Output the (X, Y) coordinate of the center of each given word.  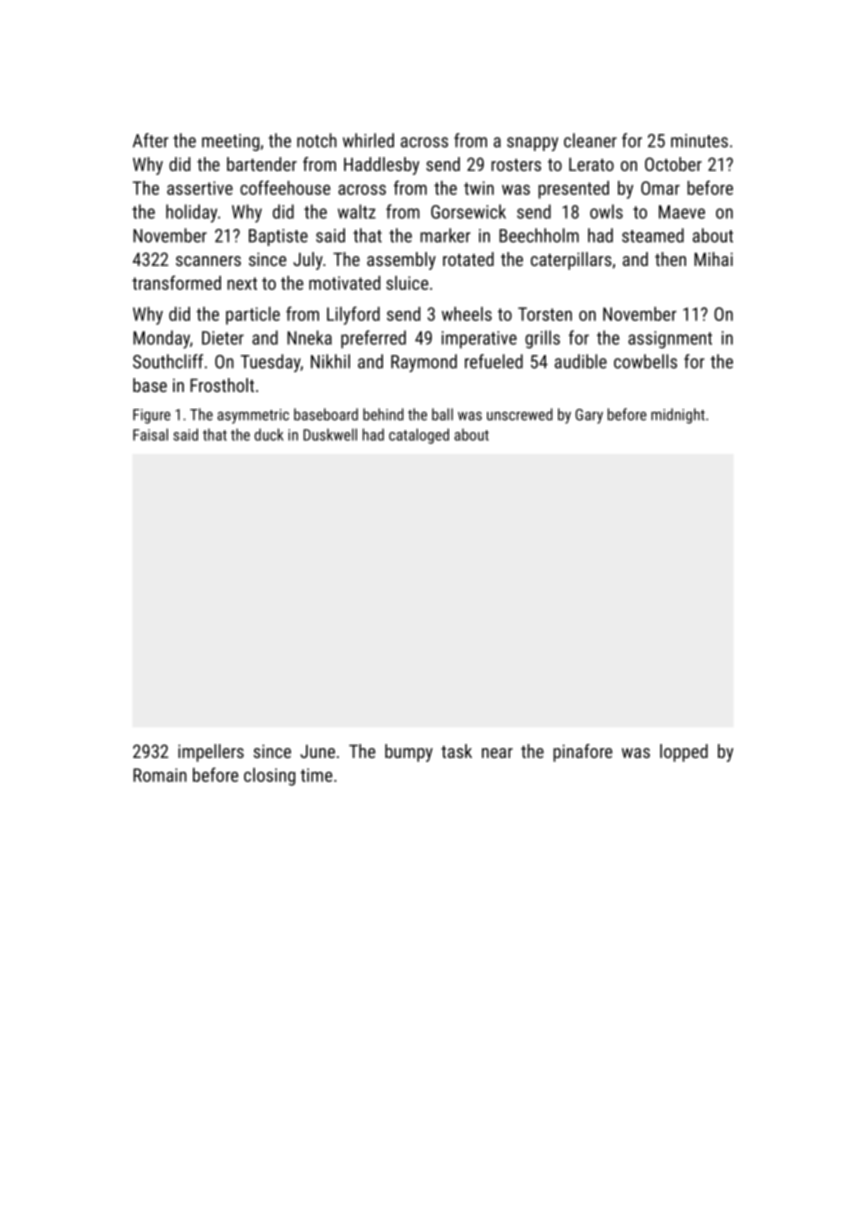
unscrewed (520, 414)
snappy (532, 144)
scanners (208, 261)
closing (269, 777)
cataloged (419, 436)
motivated (344, 283)
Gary (589, 416)
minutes (699, 141)
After (150, 140)
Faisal (150, 434)
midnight (678, 416)
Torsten (545, 314)
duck (269, 434)
